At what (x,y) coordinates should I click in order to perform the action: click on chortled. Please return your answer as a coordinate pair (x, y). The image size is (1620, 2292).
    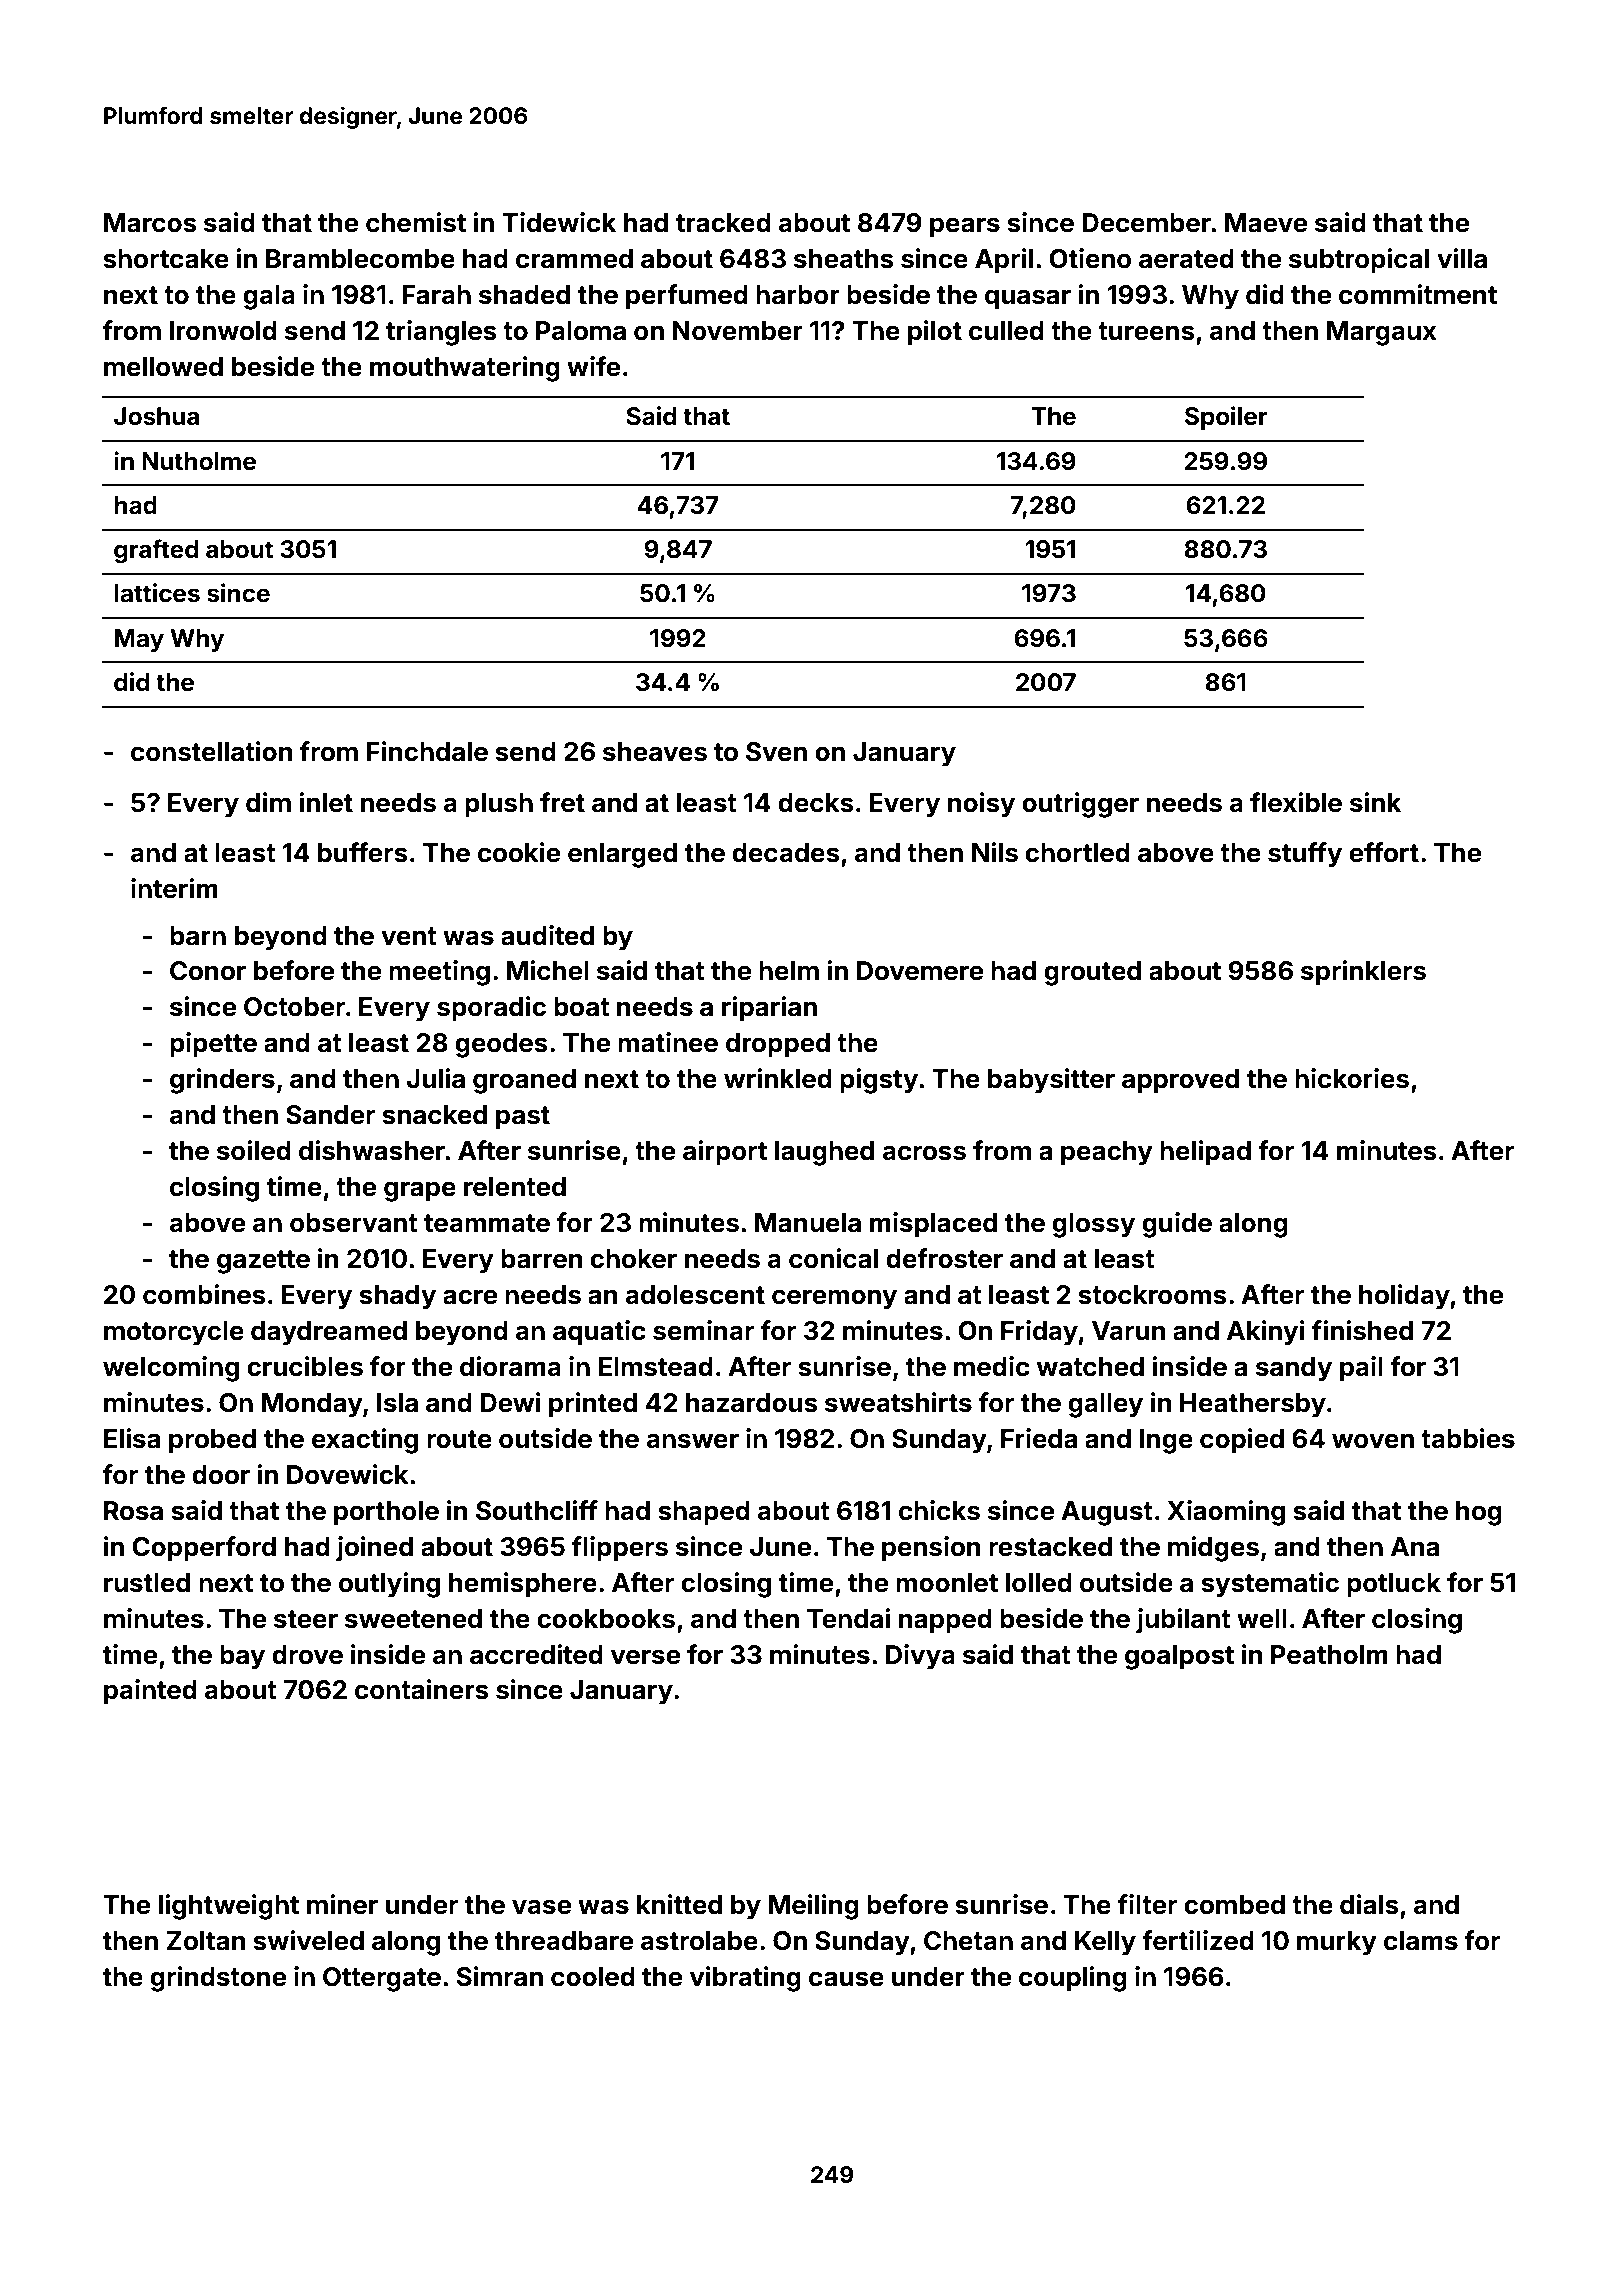
    Looking at the image, I should click on (1077, 853).
